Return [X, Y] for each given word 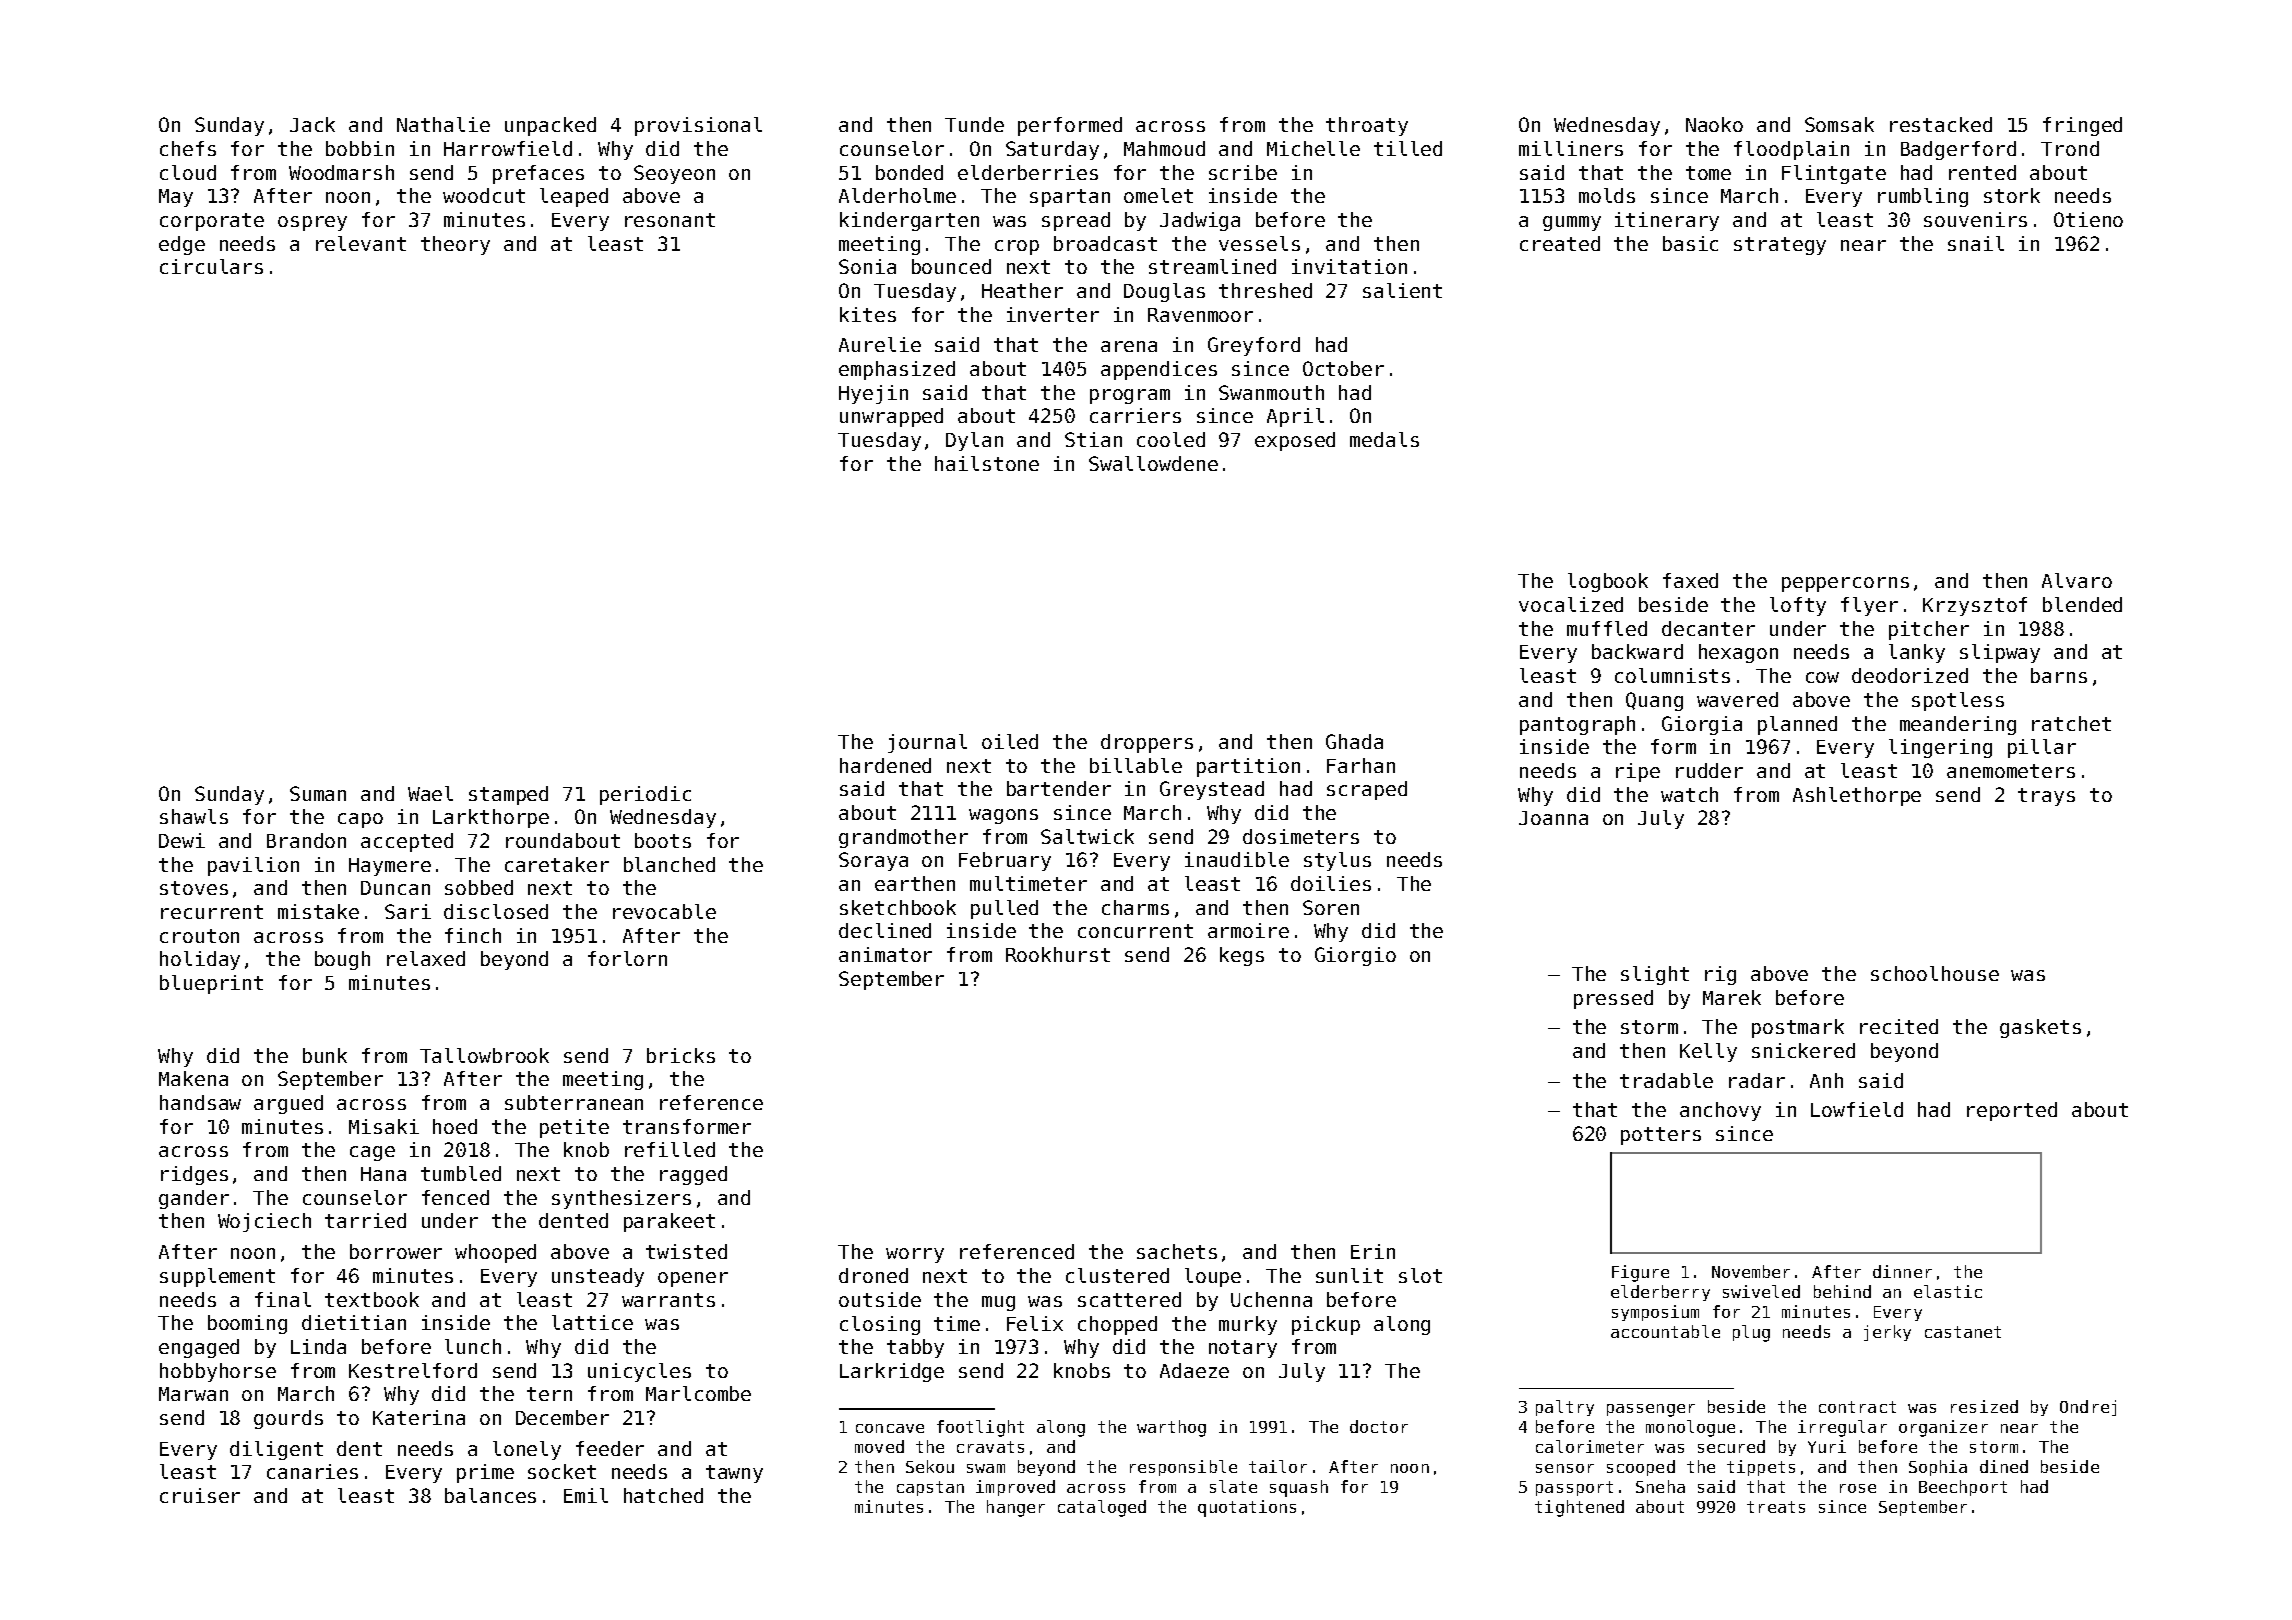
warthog [1171, 1428]
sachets [1177, 1251]
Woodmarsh [341, 172]
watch [1689, 794]
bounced [951, 266]
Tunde [974, 124]
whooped [495, 1253]
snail [1976, 243]
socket [562, 1471]
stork [2012, 195]
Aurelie [880, 344]
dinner [1902, 1271]
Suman [318, 793]
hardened [885, 765]
